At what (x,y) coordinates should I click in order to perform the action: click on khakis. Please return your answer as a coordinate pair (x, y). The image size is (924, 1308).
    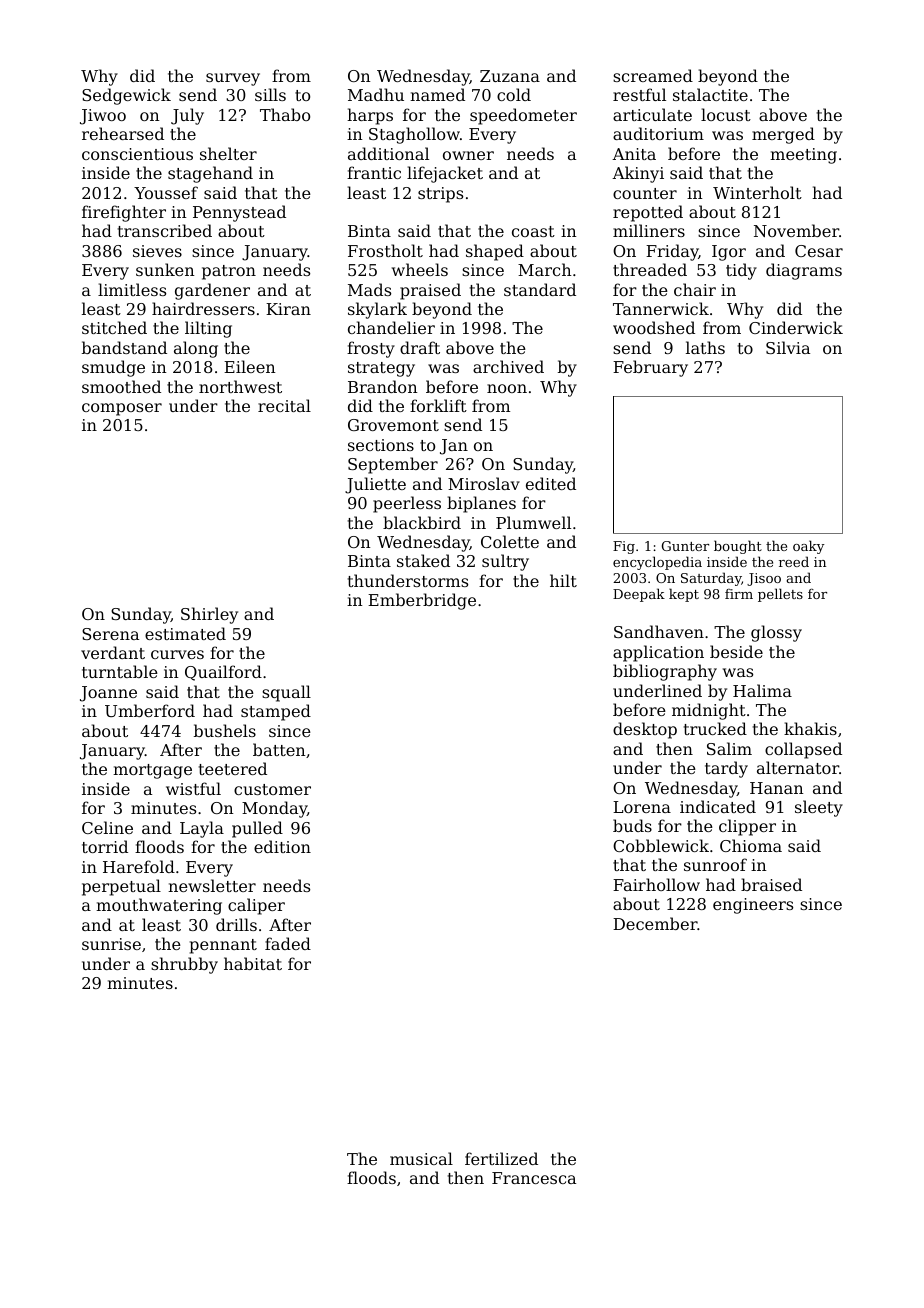
    Looking at the image, I should click on (810, 728).
